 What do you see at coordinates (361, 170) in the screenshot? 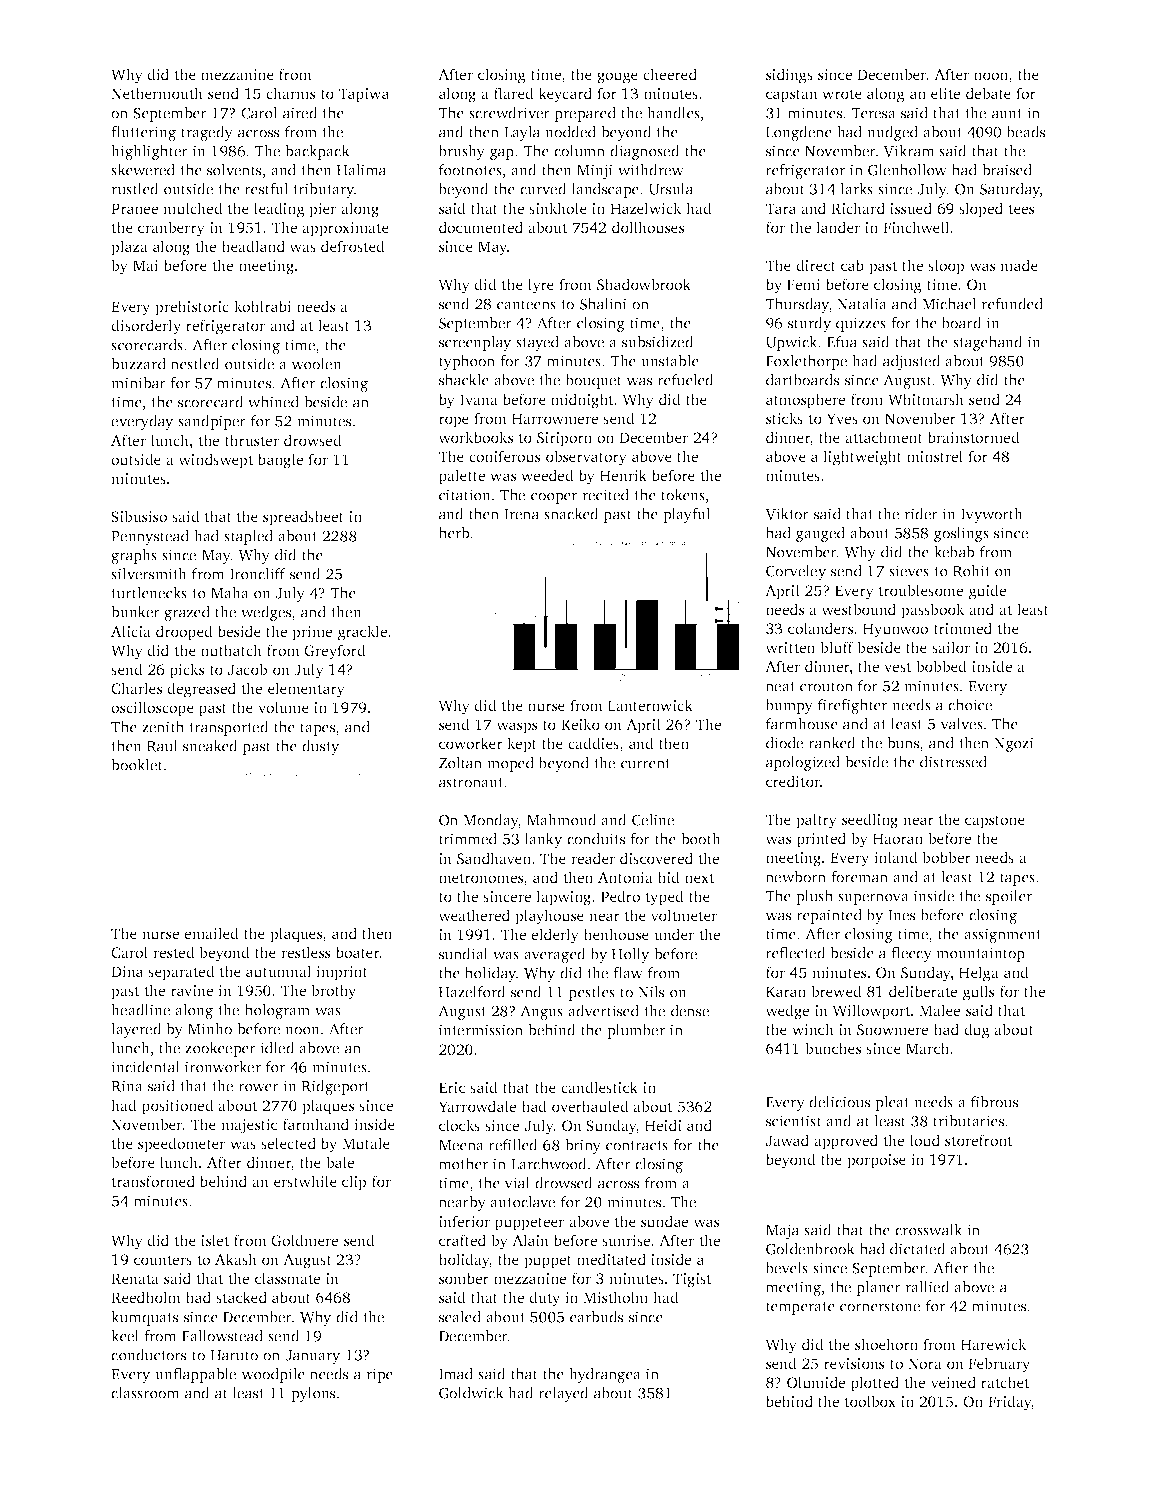
I see `Halima` at bounding box center [361, 170].
